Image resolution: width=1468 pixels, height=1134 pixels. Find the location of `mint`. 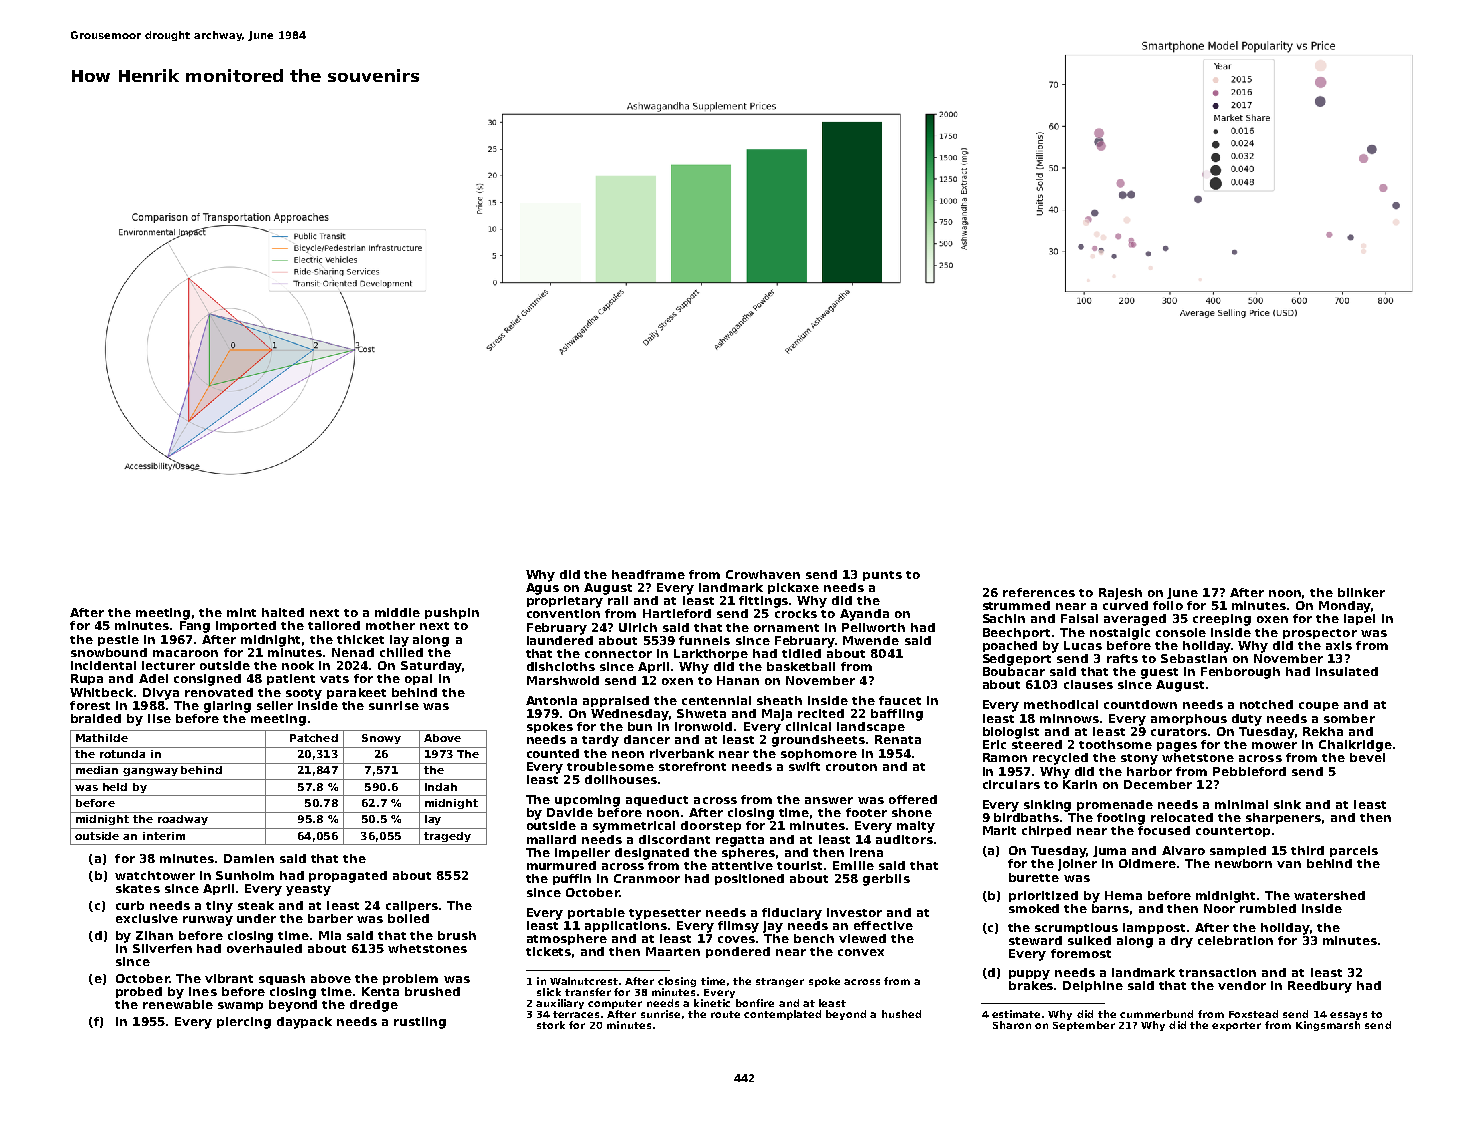

mint is located at coordinates (241, 612).
